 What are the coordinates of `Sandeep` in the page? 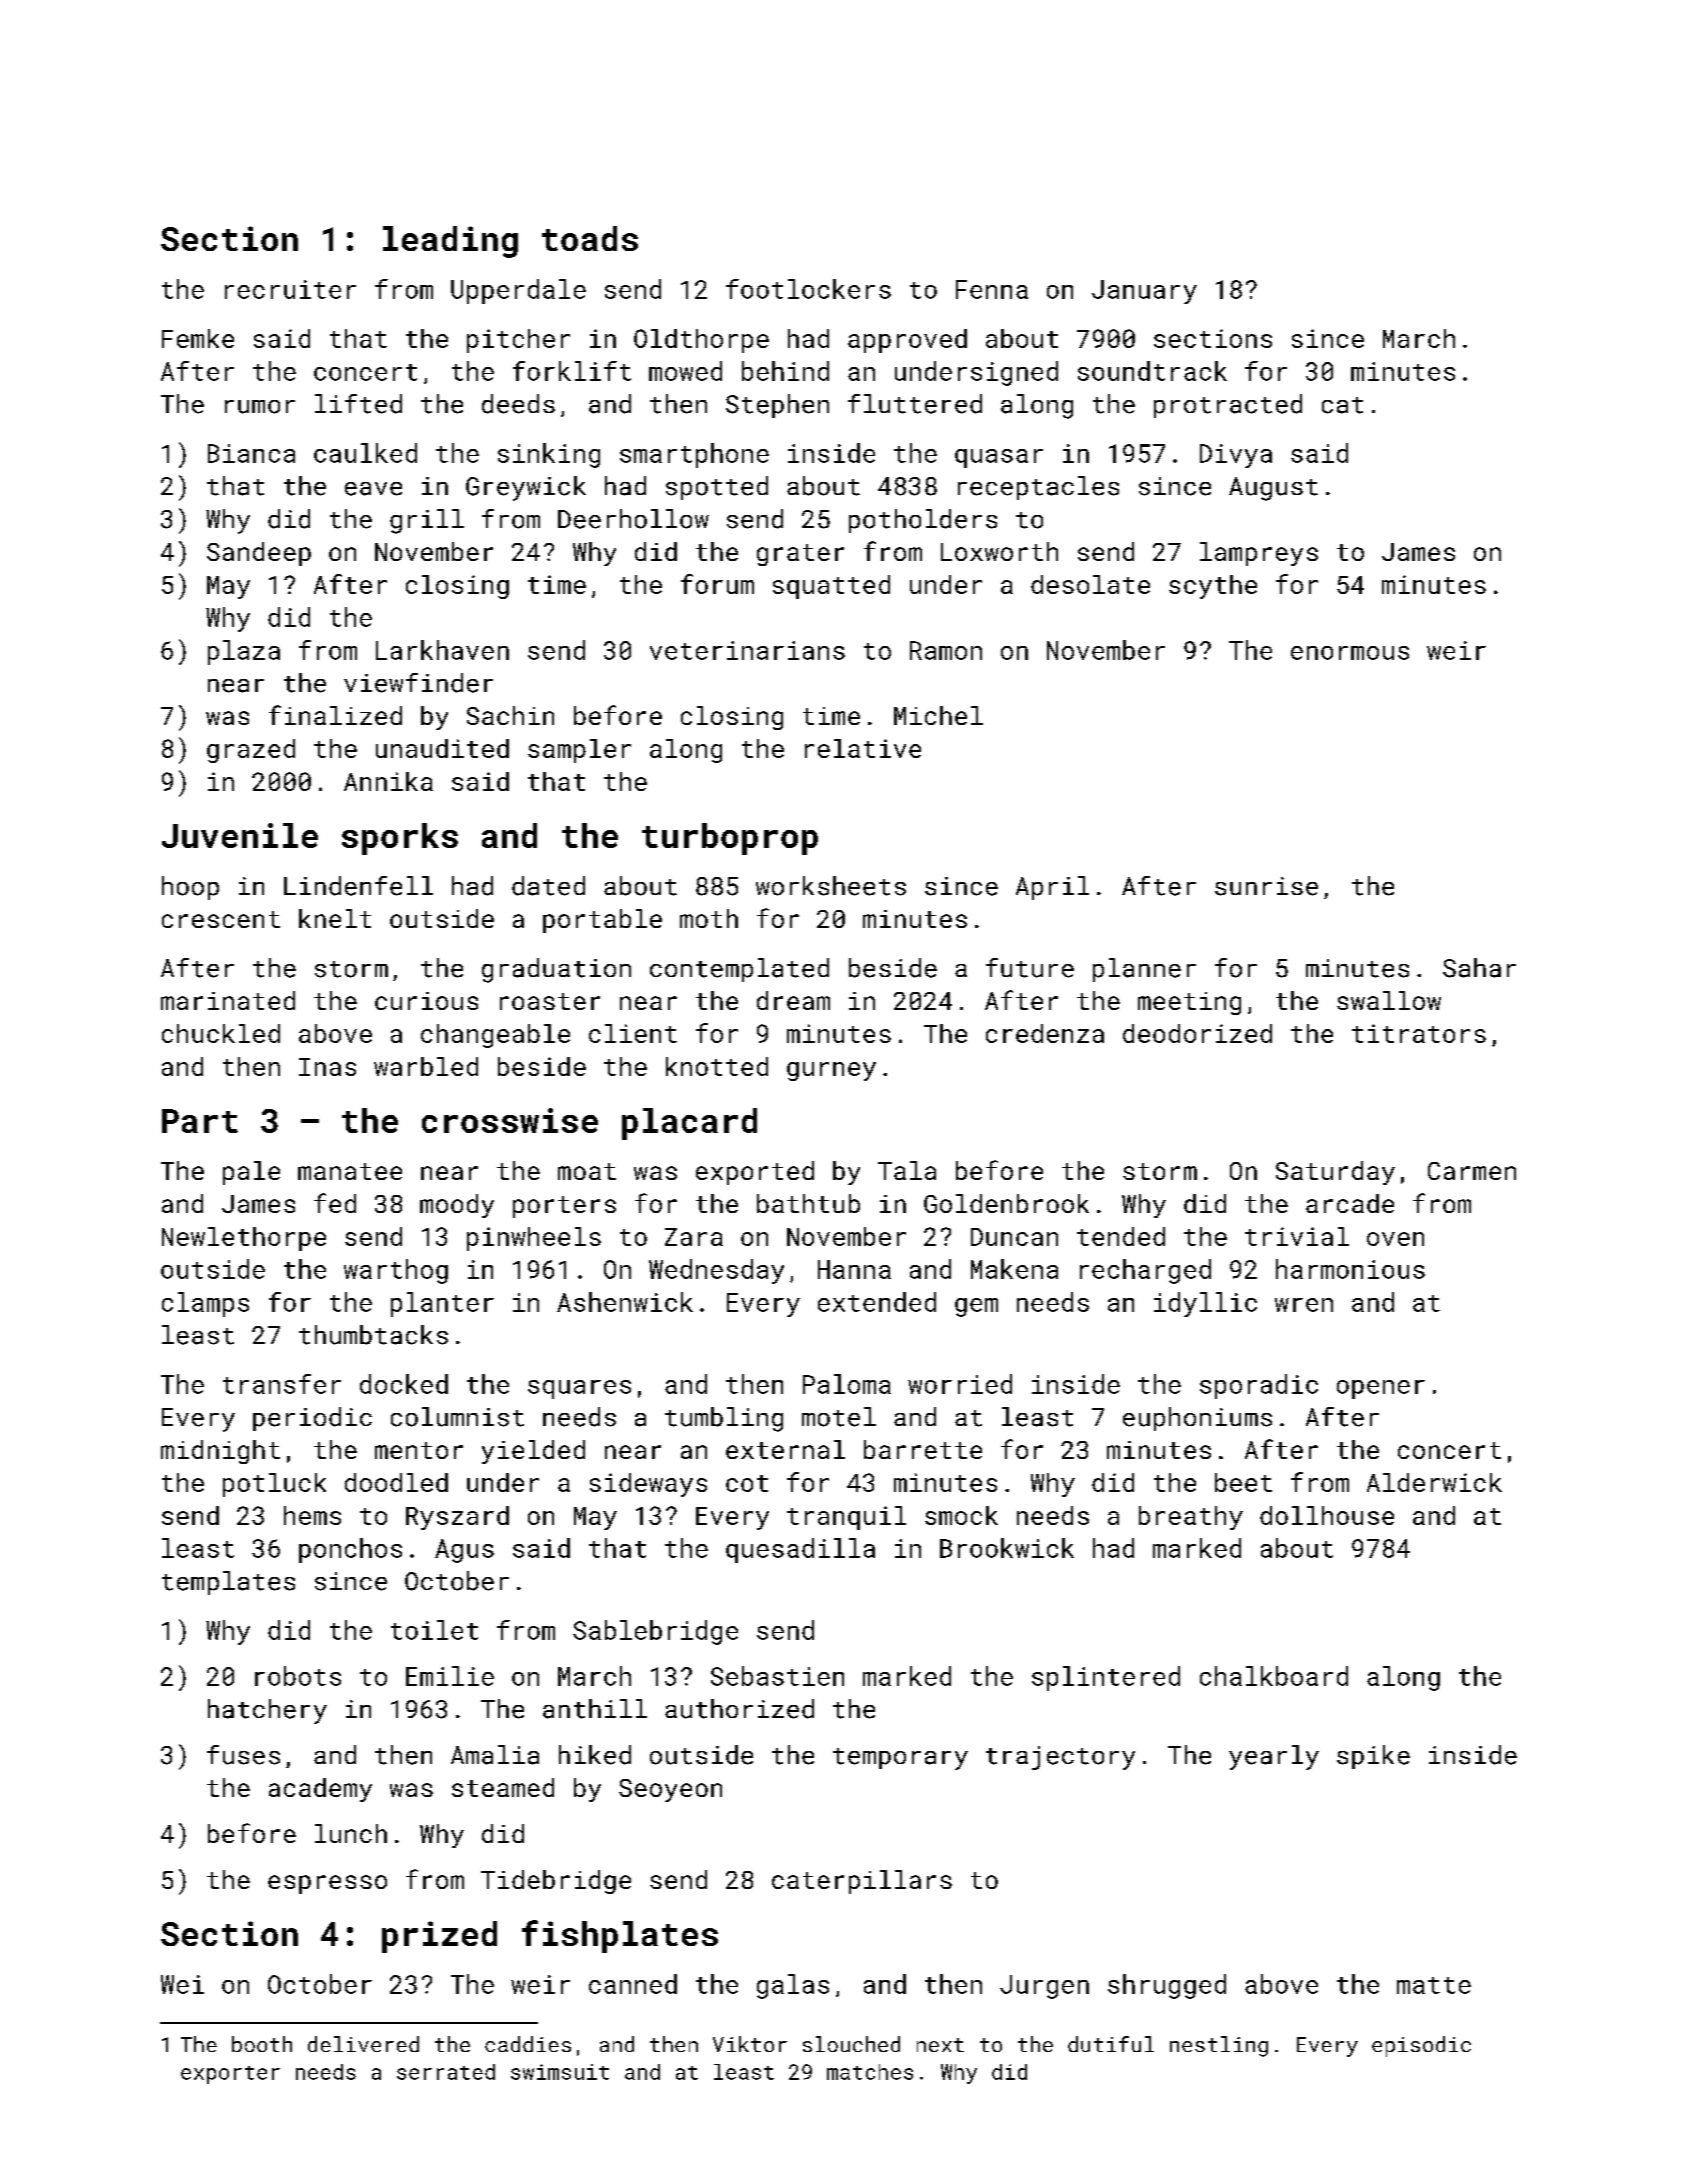 It's located at (259, 554).
